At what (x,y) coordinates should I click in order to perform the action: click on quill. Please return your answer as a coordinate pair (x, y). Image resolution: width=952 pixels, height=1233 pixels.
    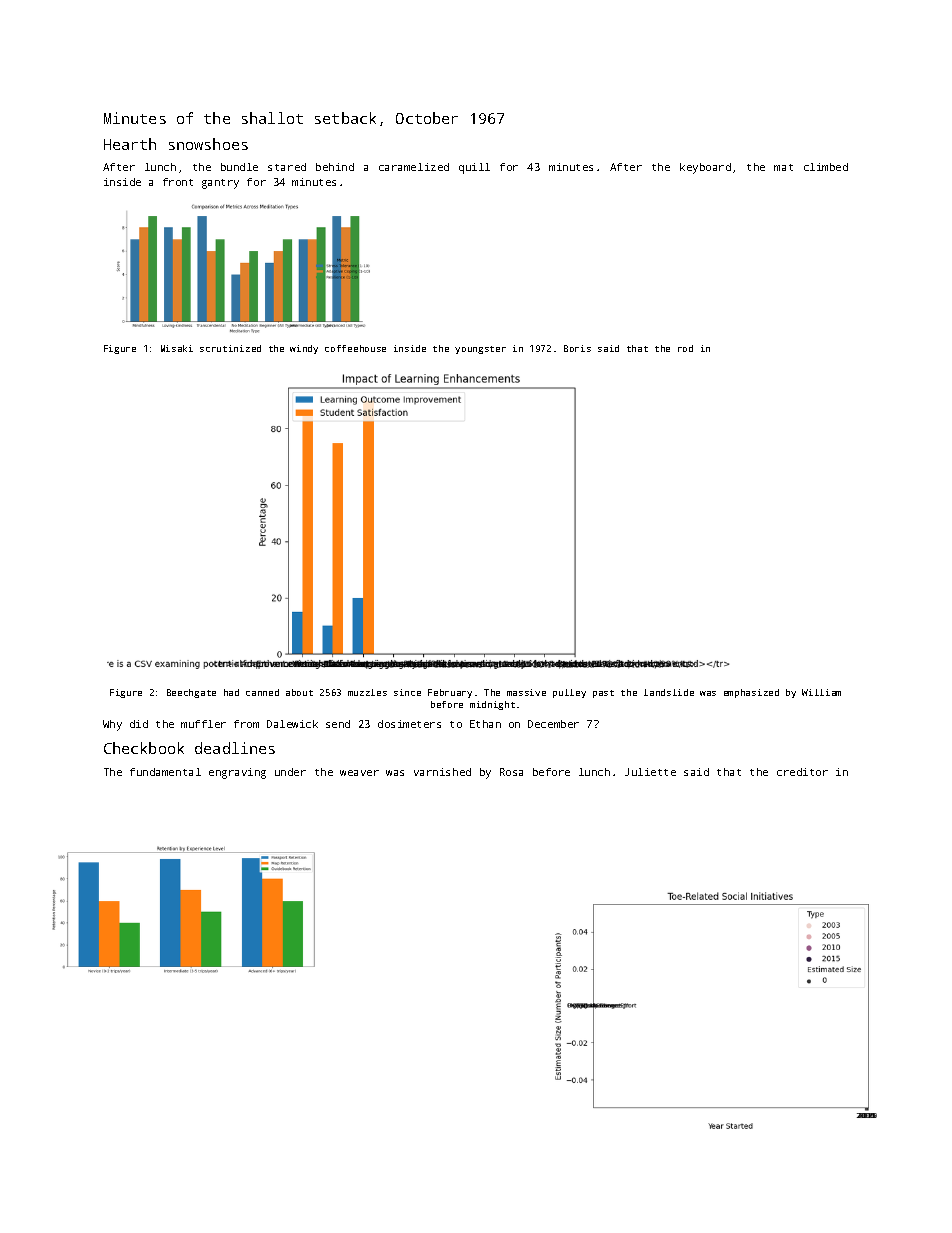
    Looking at the image, I should click on (474, 168).
